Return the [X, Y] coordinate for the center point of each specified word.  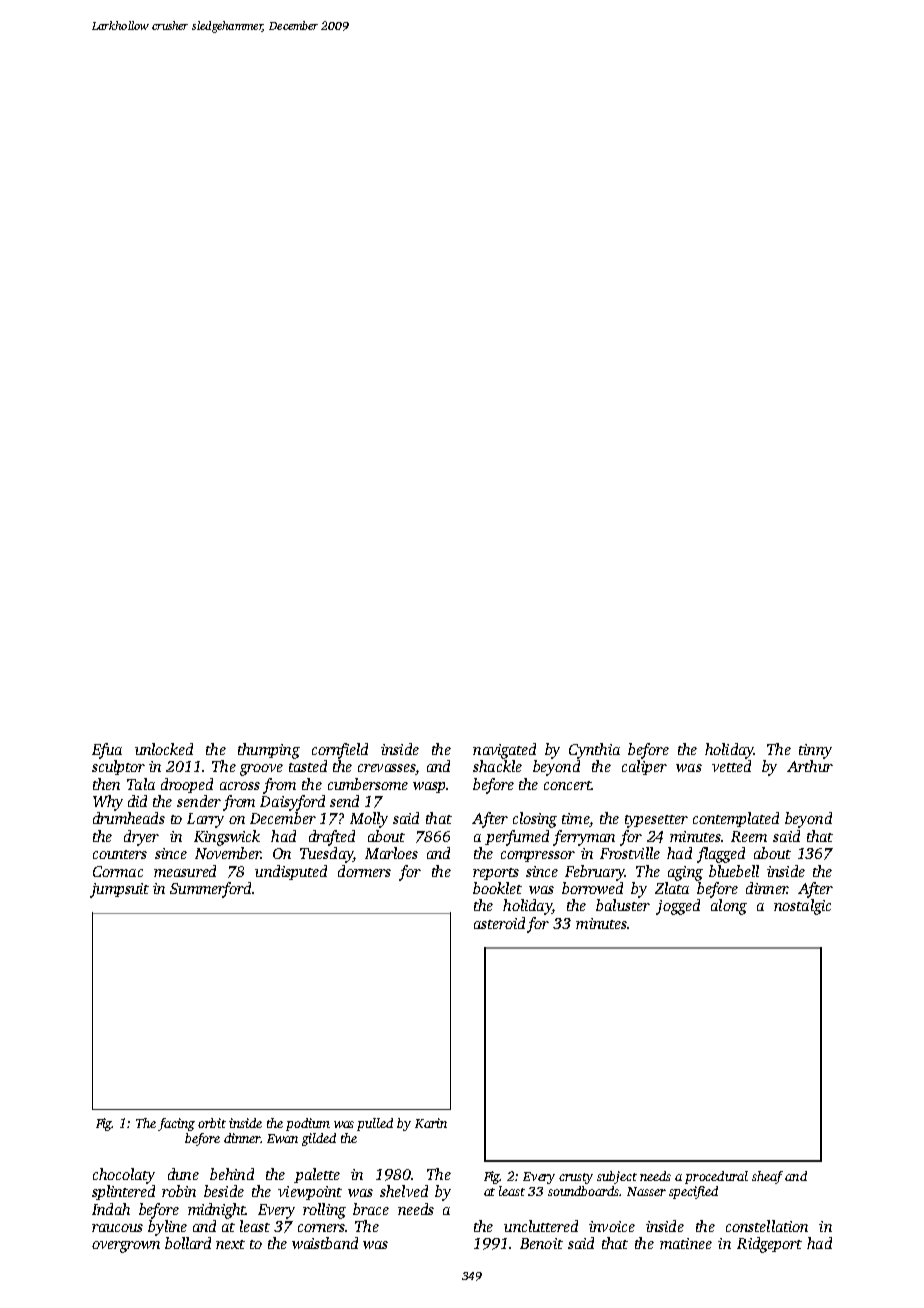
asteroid [499, 923]
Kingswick [227, 838]
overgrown [126, 1247]
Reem [749, 836]
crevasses [387, 769]
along [729, 907]
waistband [325, 1243]
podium [308, 1124]
